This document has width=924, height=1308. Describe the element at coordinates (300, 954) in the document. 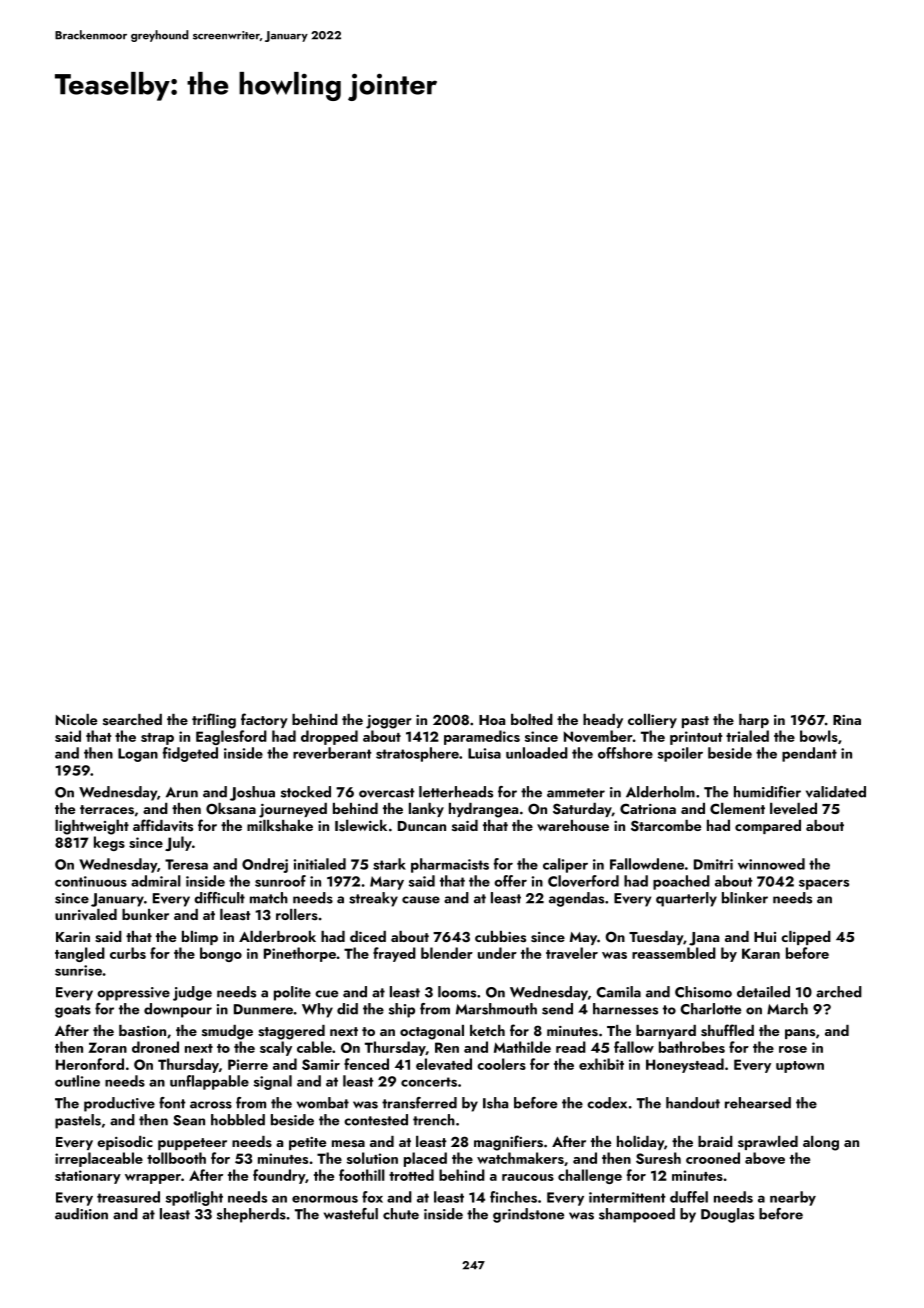

I see `Pinethorpe` at that location.
